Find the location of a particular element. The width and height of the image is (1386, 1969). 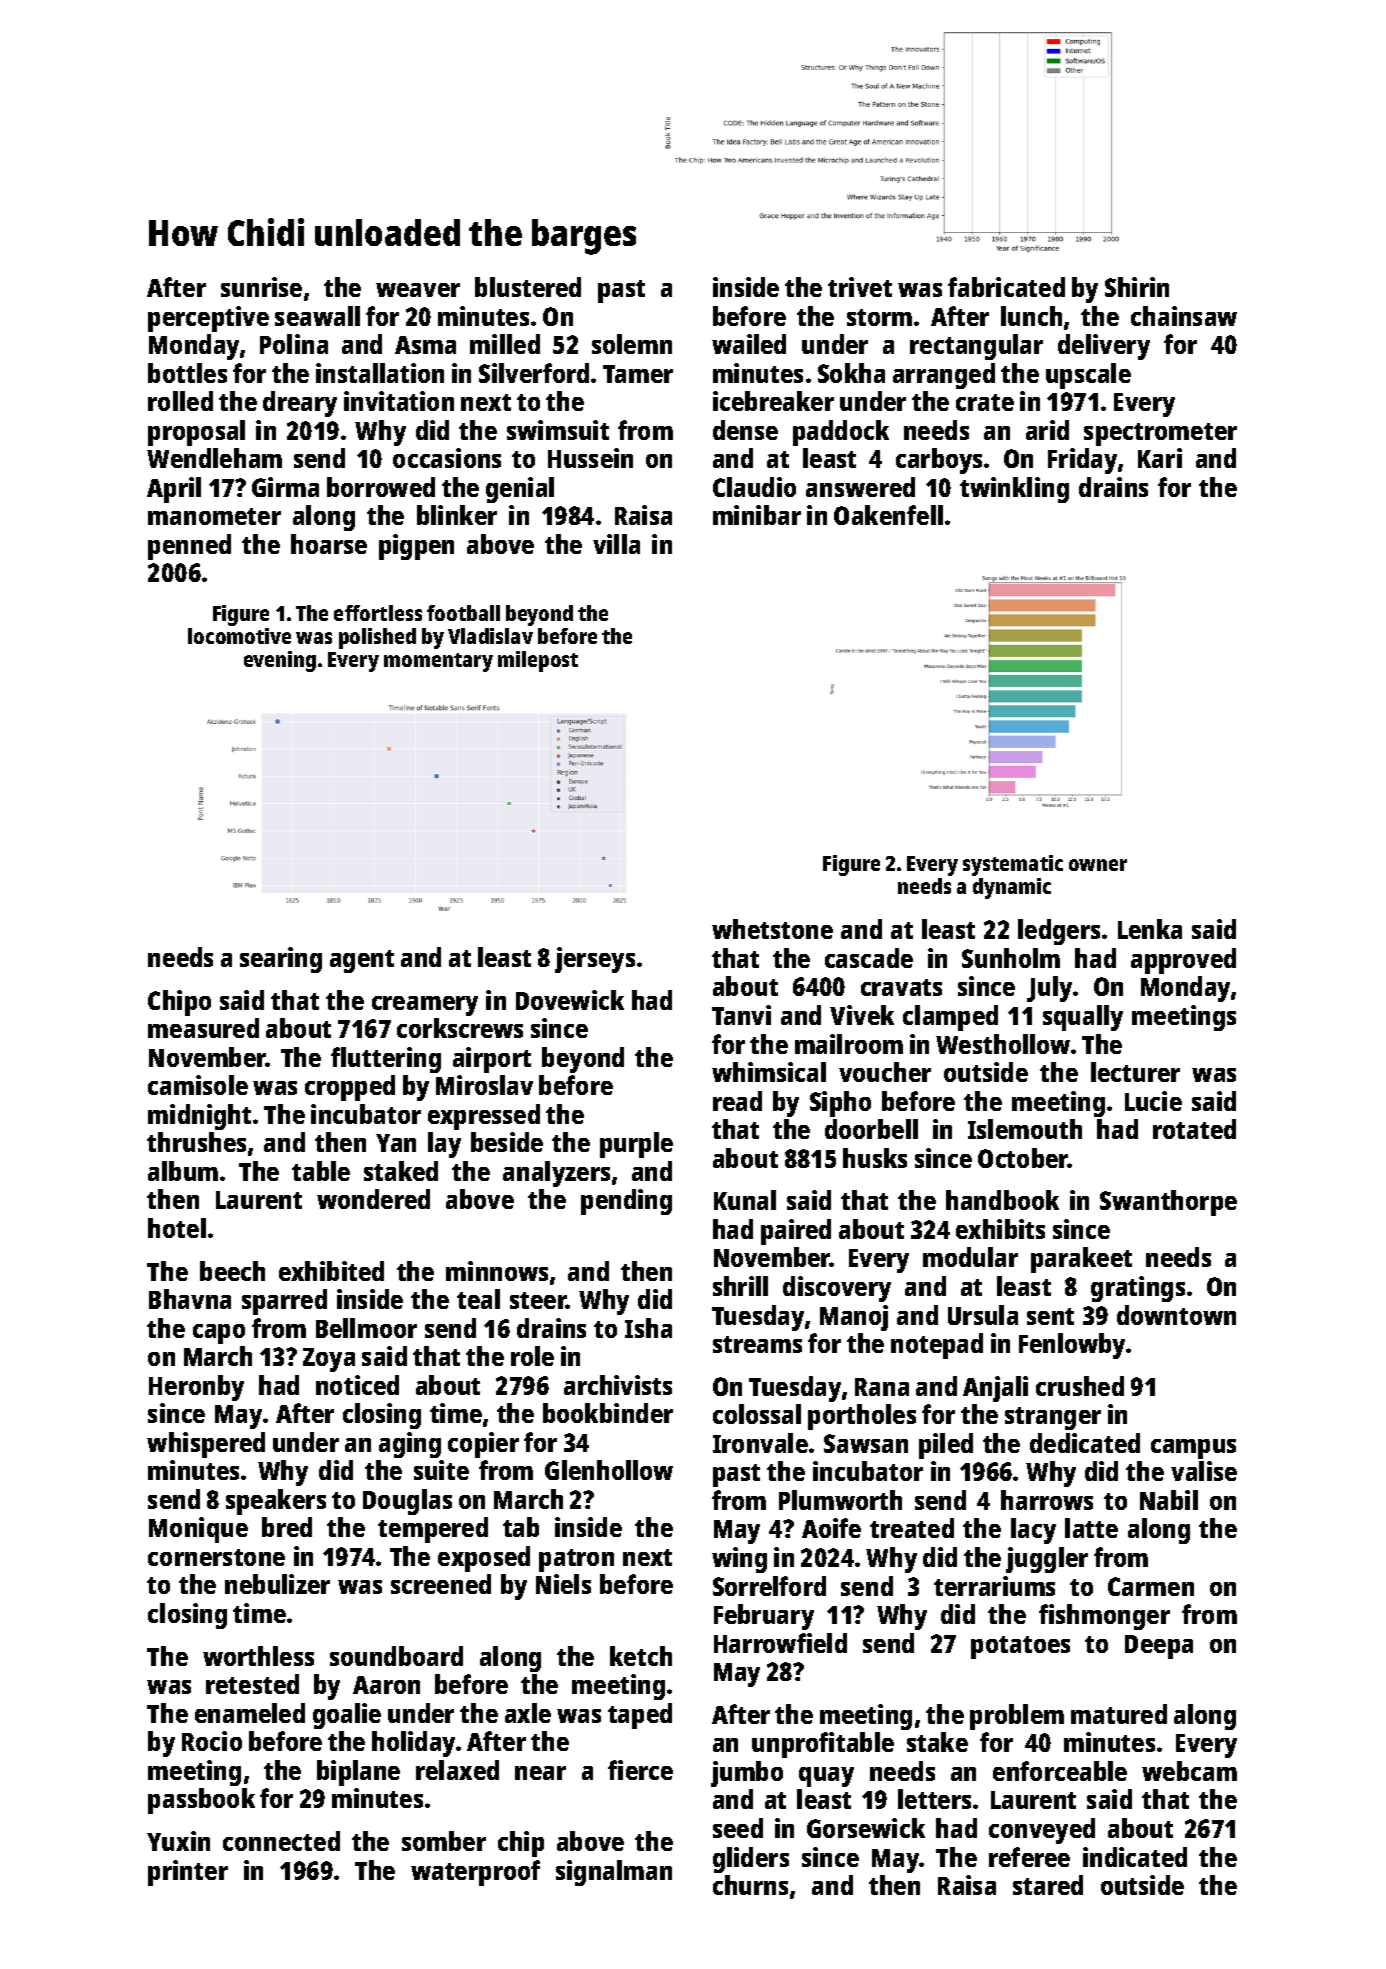

Fenlowby is located at coordinates (1073, 1346).
